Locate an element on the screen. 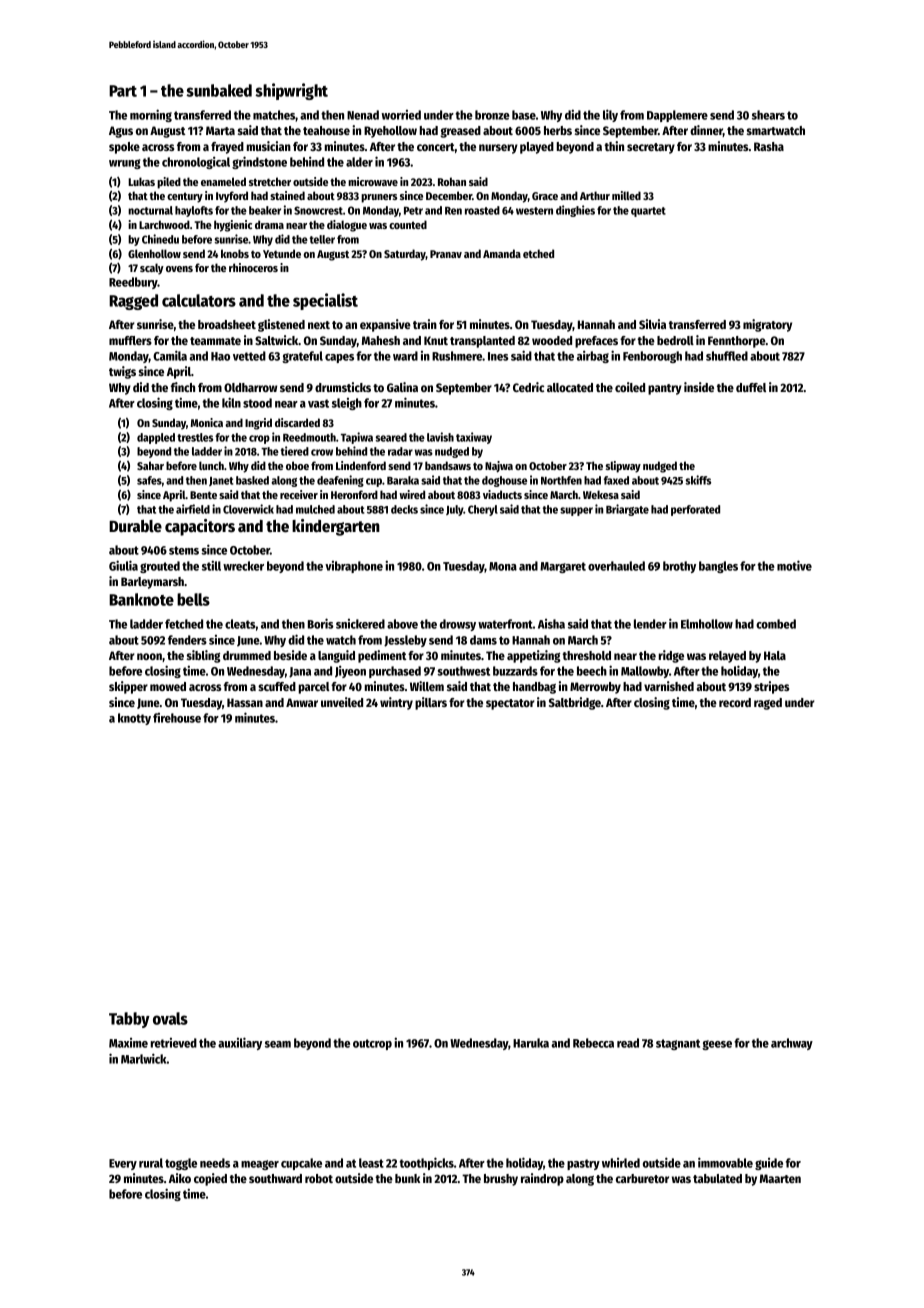 The height and width of the screenshot is (1308, 924). base is located at coordinates (524, 115).
